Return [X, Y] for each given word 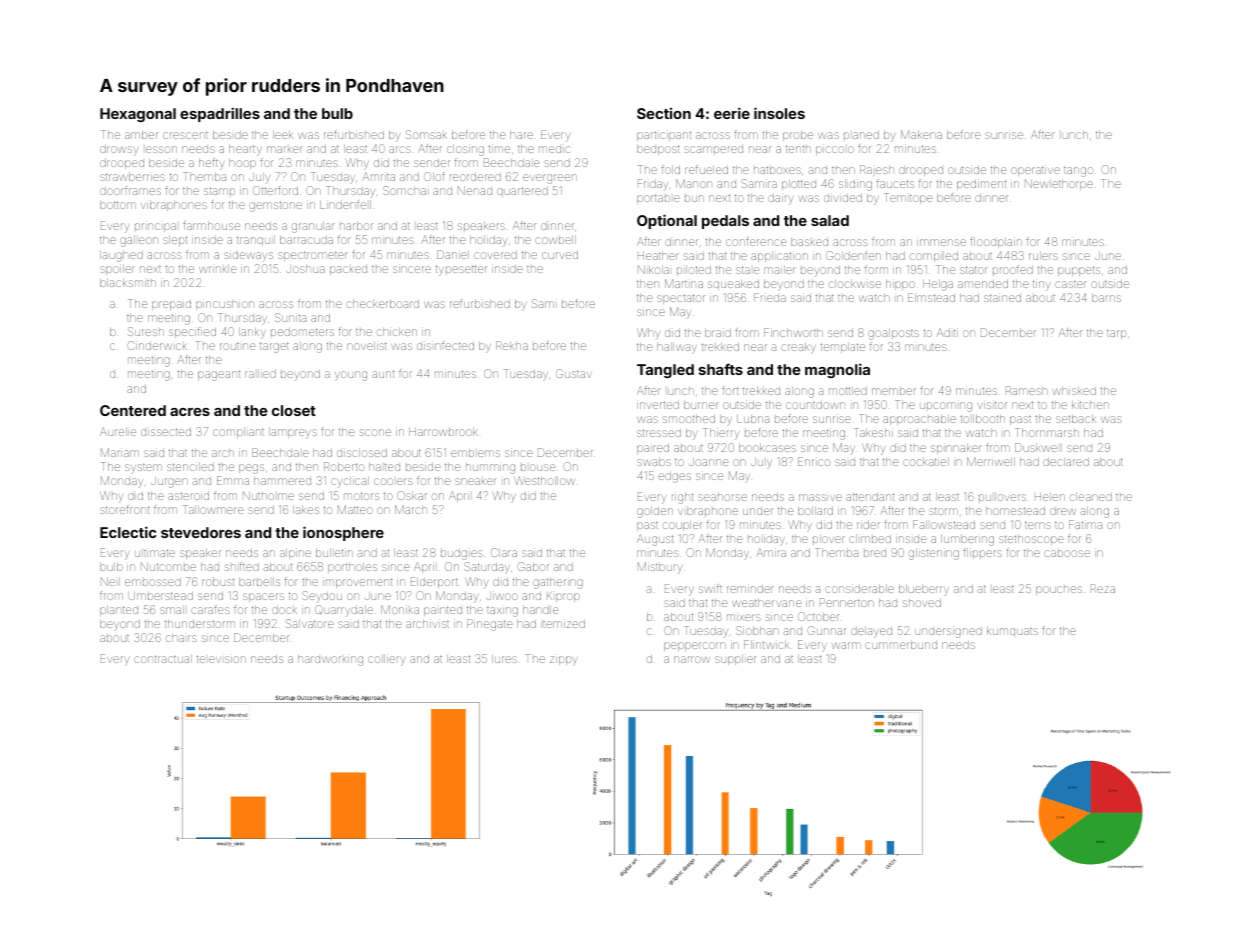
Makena [921, 134]
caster [1071, 284]
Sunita [290, 317]
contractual [163, 659]
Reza [1103, 588]
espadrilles [220, 114]
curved [560, 255]
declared [1066, 462]
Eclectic [128, 532]
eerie [732, 113]
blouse [538, 467]
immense [941, 242]
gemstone [275, 206]
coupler [682, 526]
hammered [282, 481]
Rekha [512, 345]
